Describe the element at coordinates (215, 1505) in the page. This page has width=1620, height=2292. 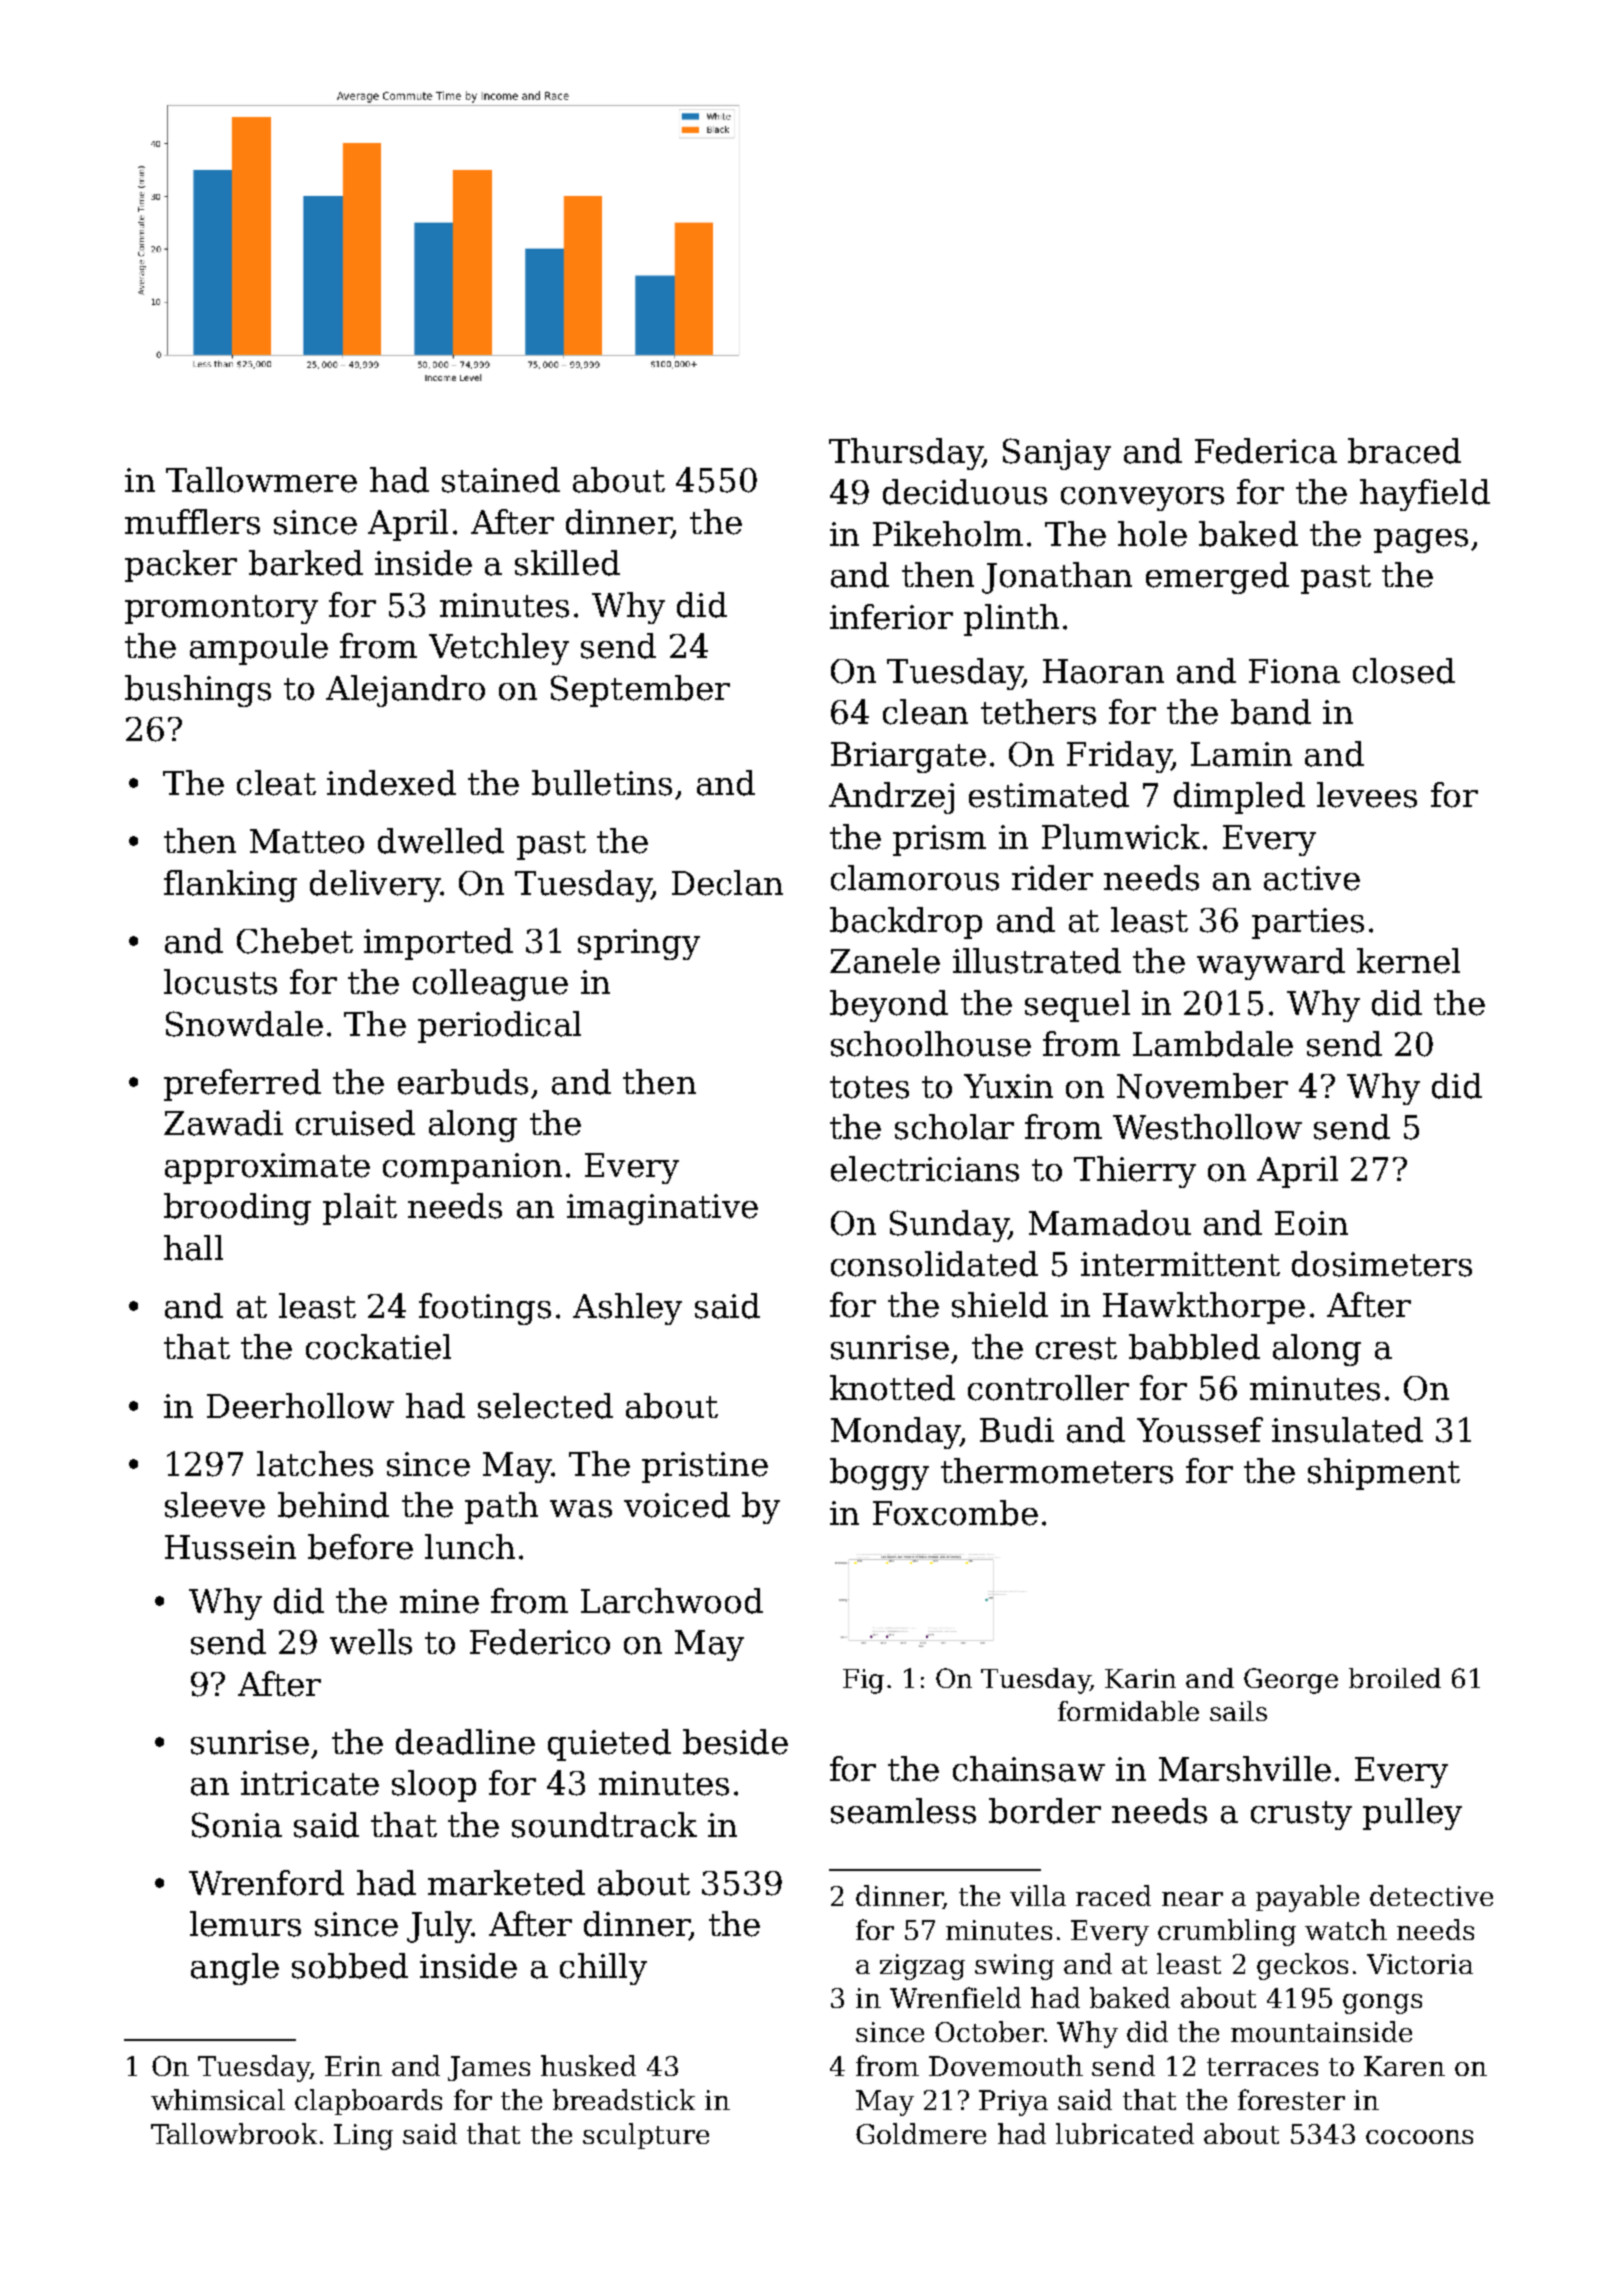
I see `sleeve` at that location.
